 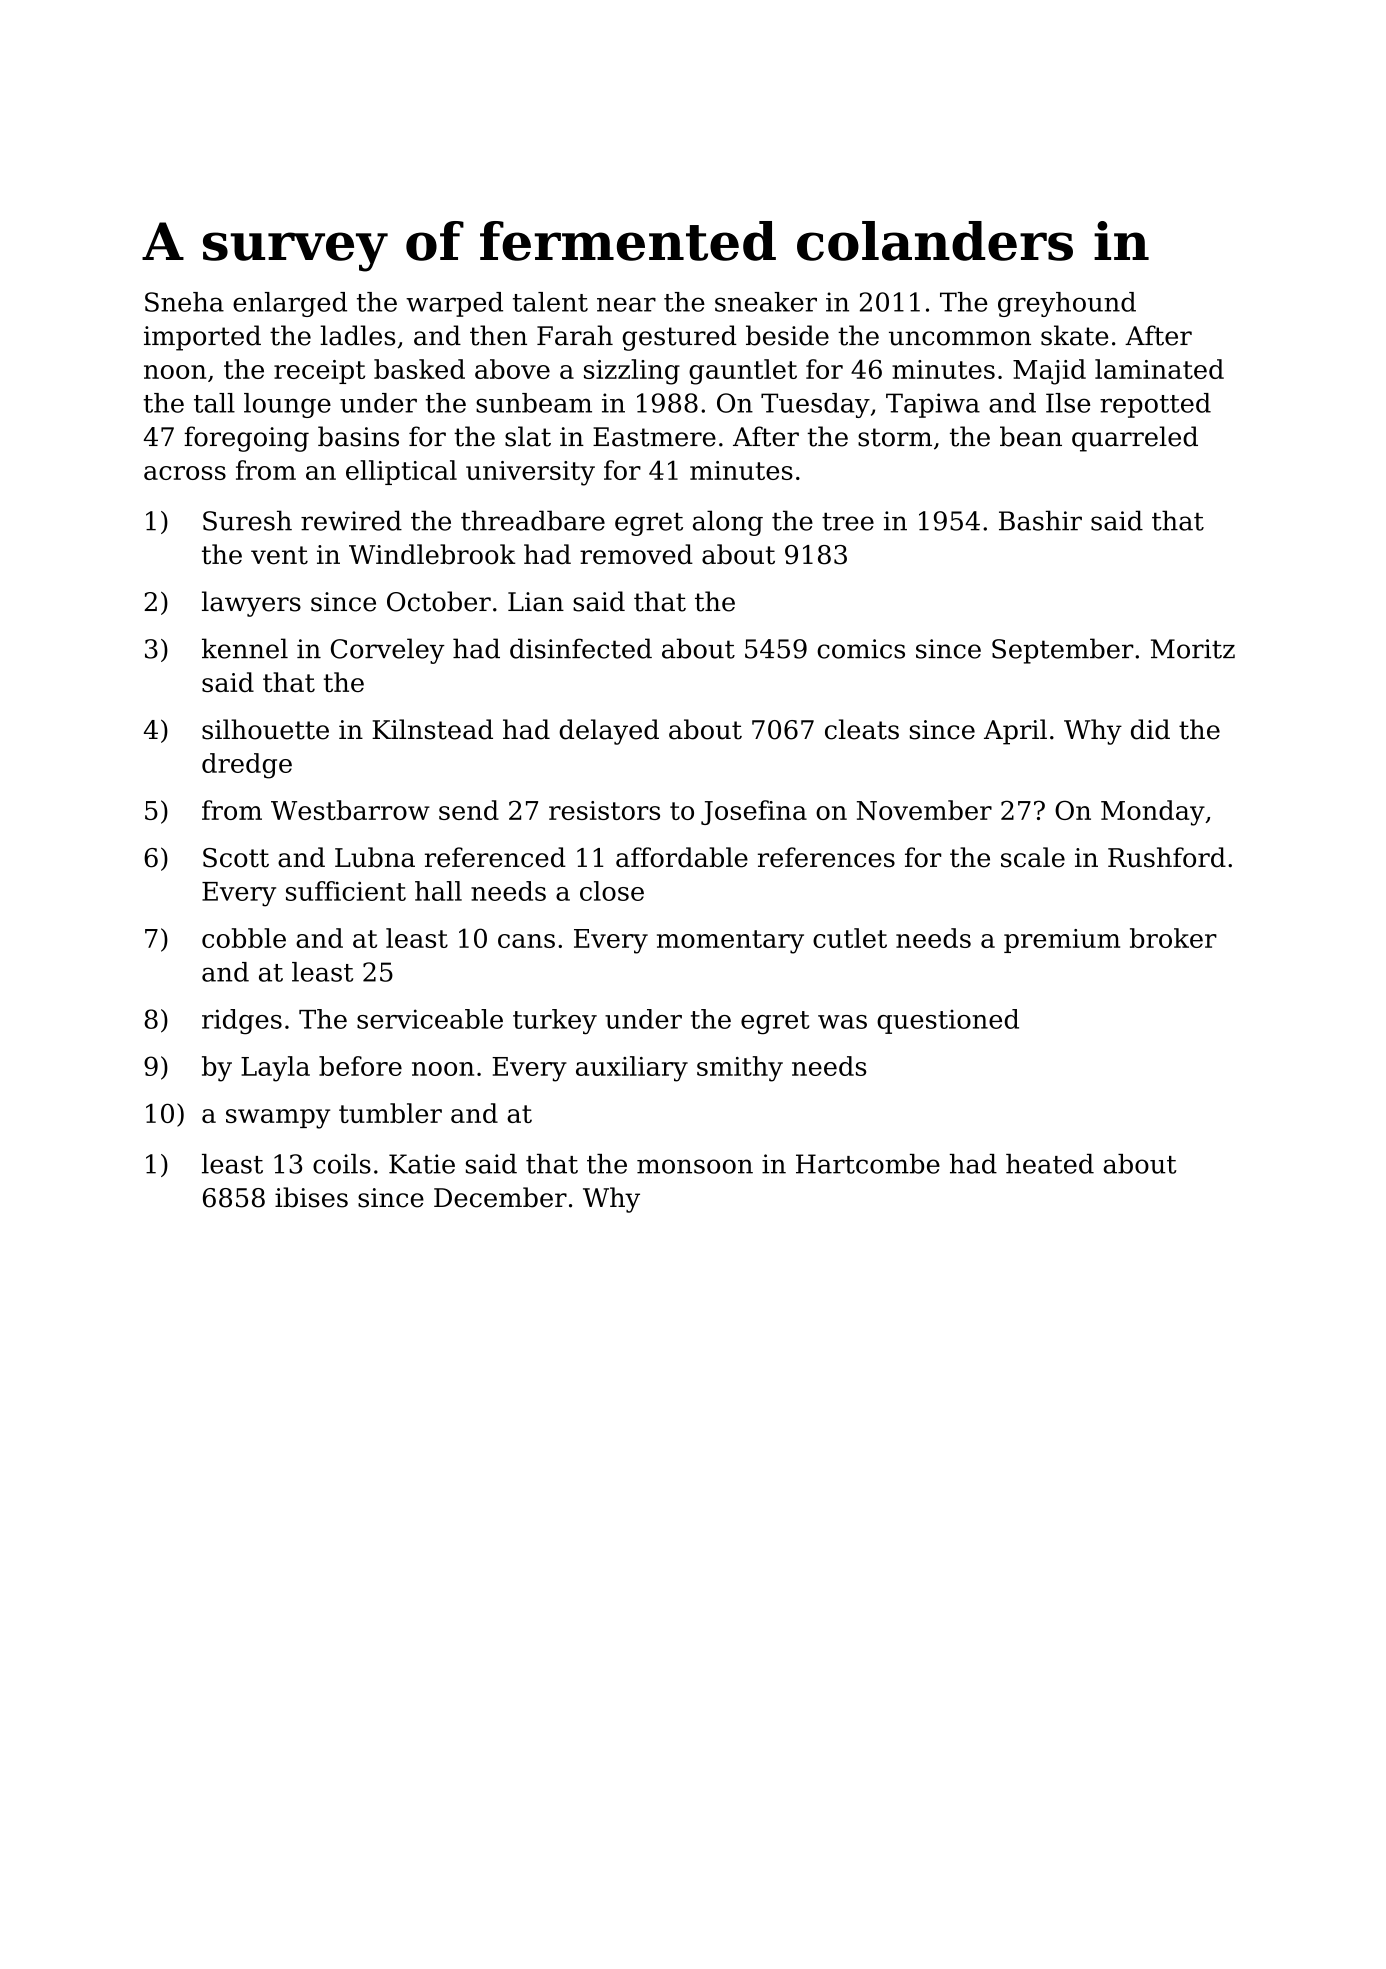 What do you see at coordinates (388, 651) in the screenshot?
I see `Corveley` at bounding box center [388, 651].
